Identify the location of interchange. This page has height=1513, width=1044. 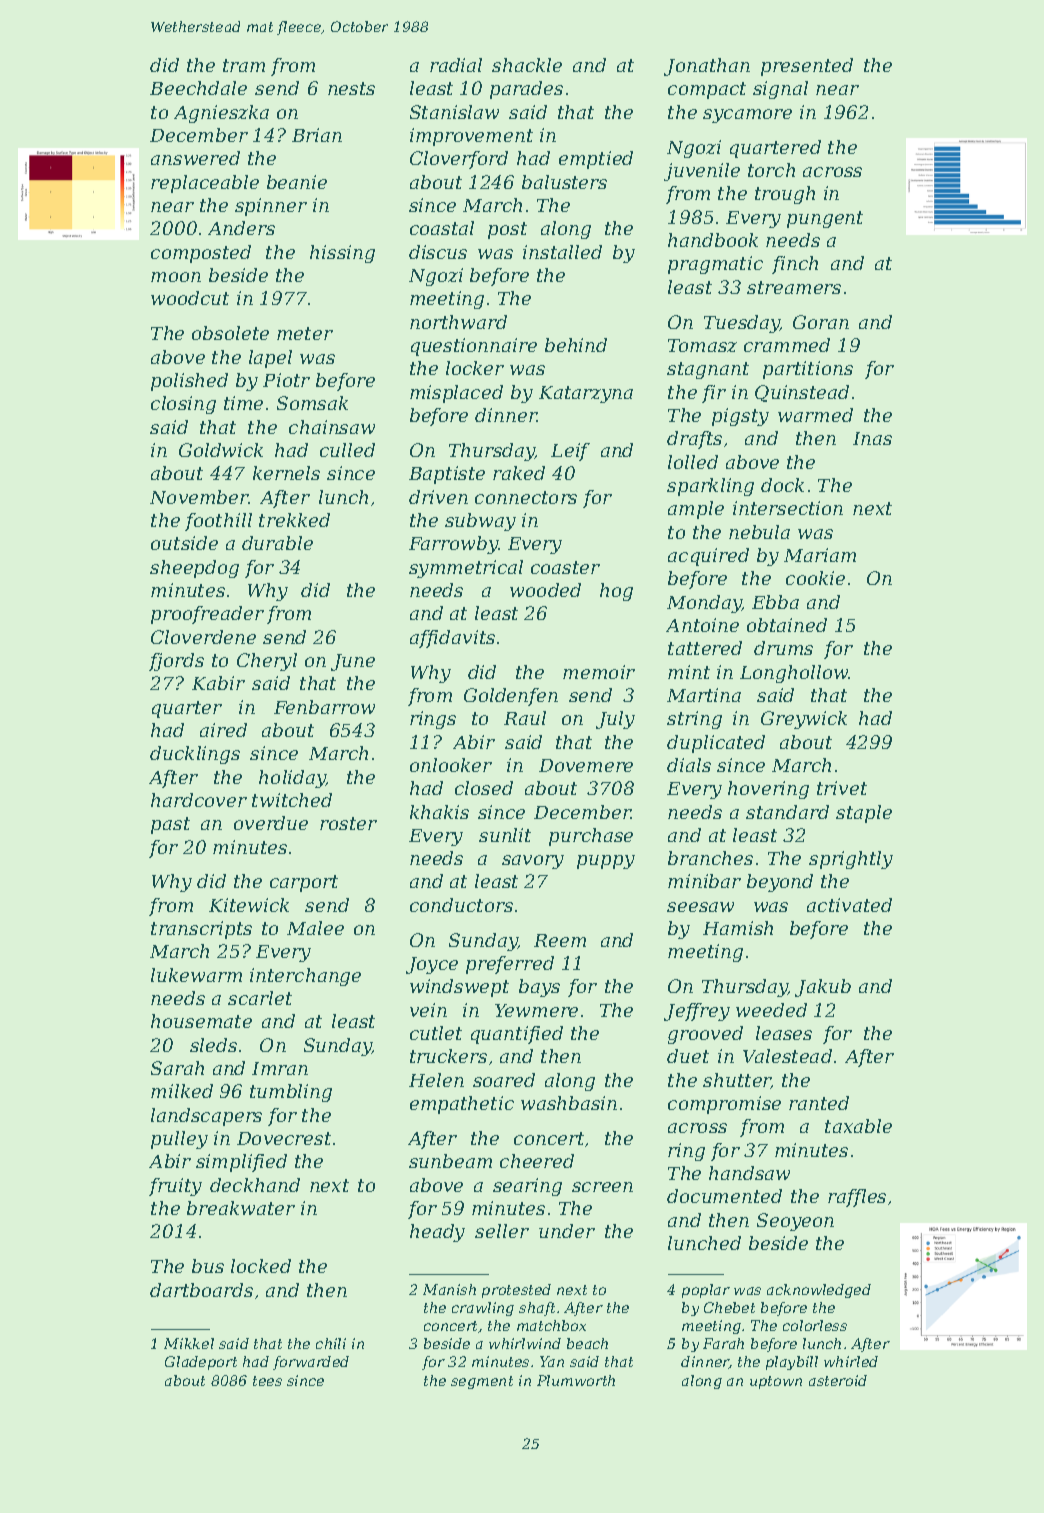
(305, 977).
